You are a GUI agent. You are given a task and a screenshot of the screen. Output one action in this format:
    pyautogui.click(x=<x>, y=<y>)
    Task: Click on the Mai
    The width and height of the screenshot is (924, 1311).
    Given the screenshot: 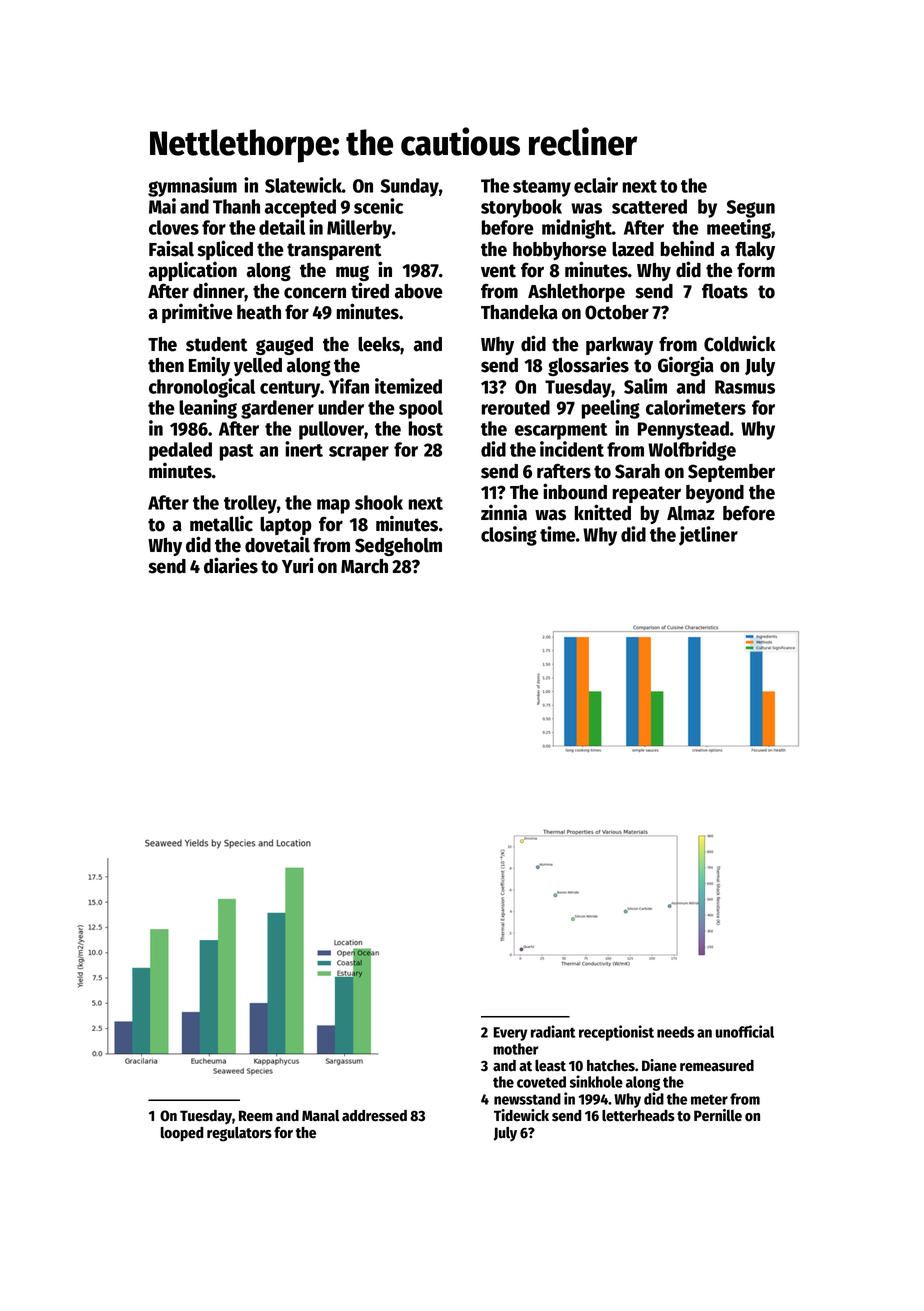 What is the action you would take?
    pyautogui.click(x=162, y=206)
